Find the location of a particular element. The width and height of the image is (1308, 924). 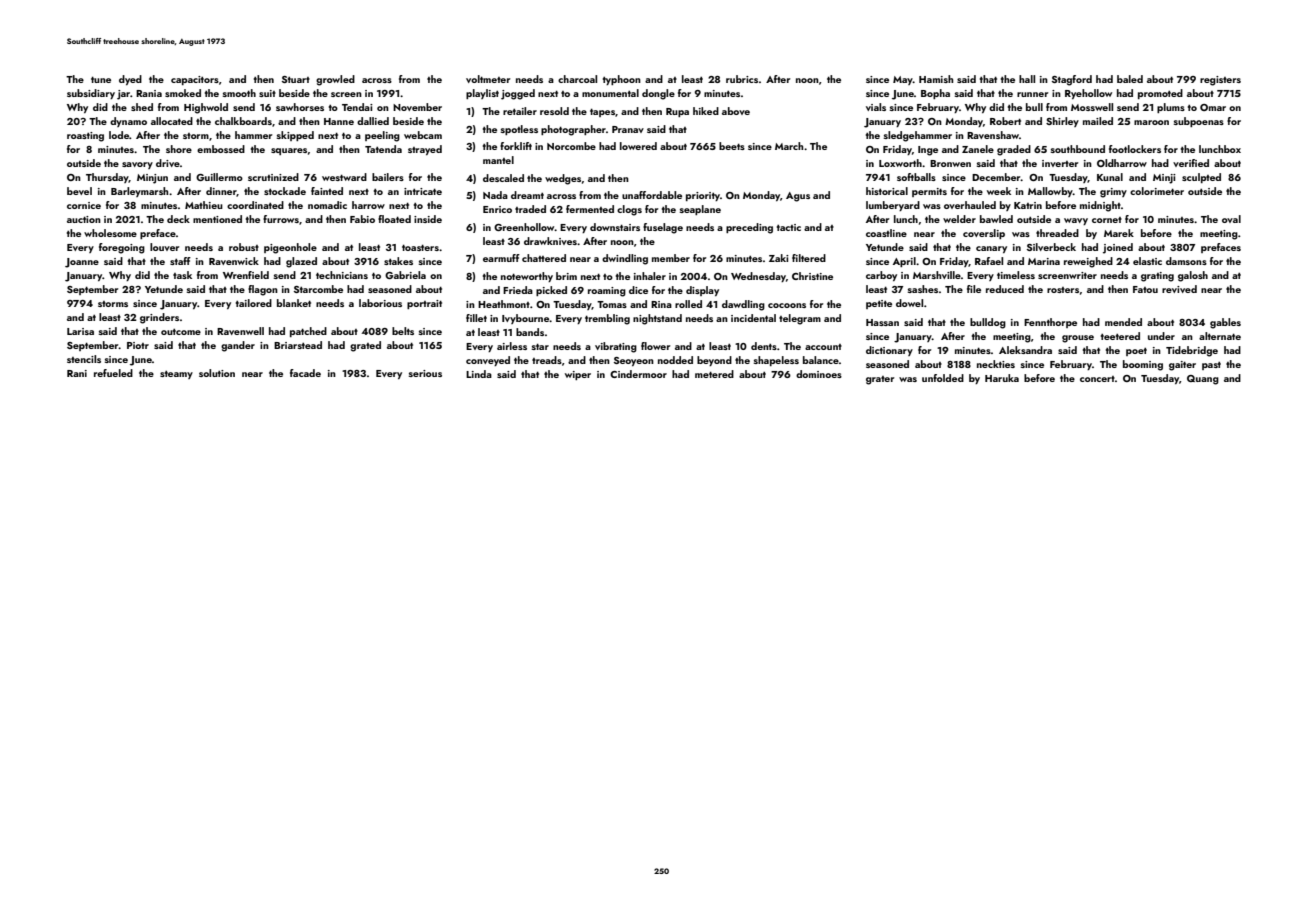

Robert is located at coordinates (1005, 121).
